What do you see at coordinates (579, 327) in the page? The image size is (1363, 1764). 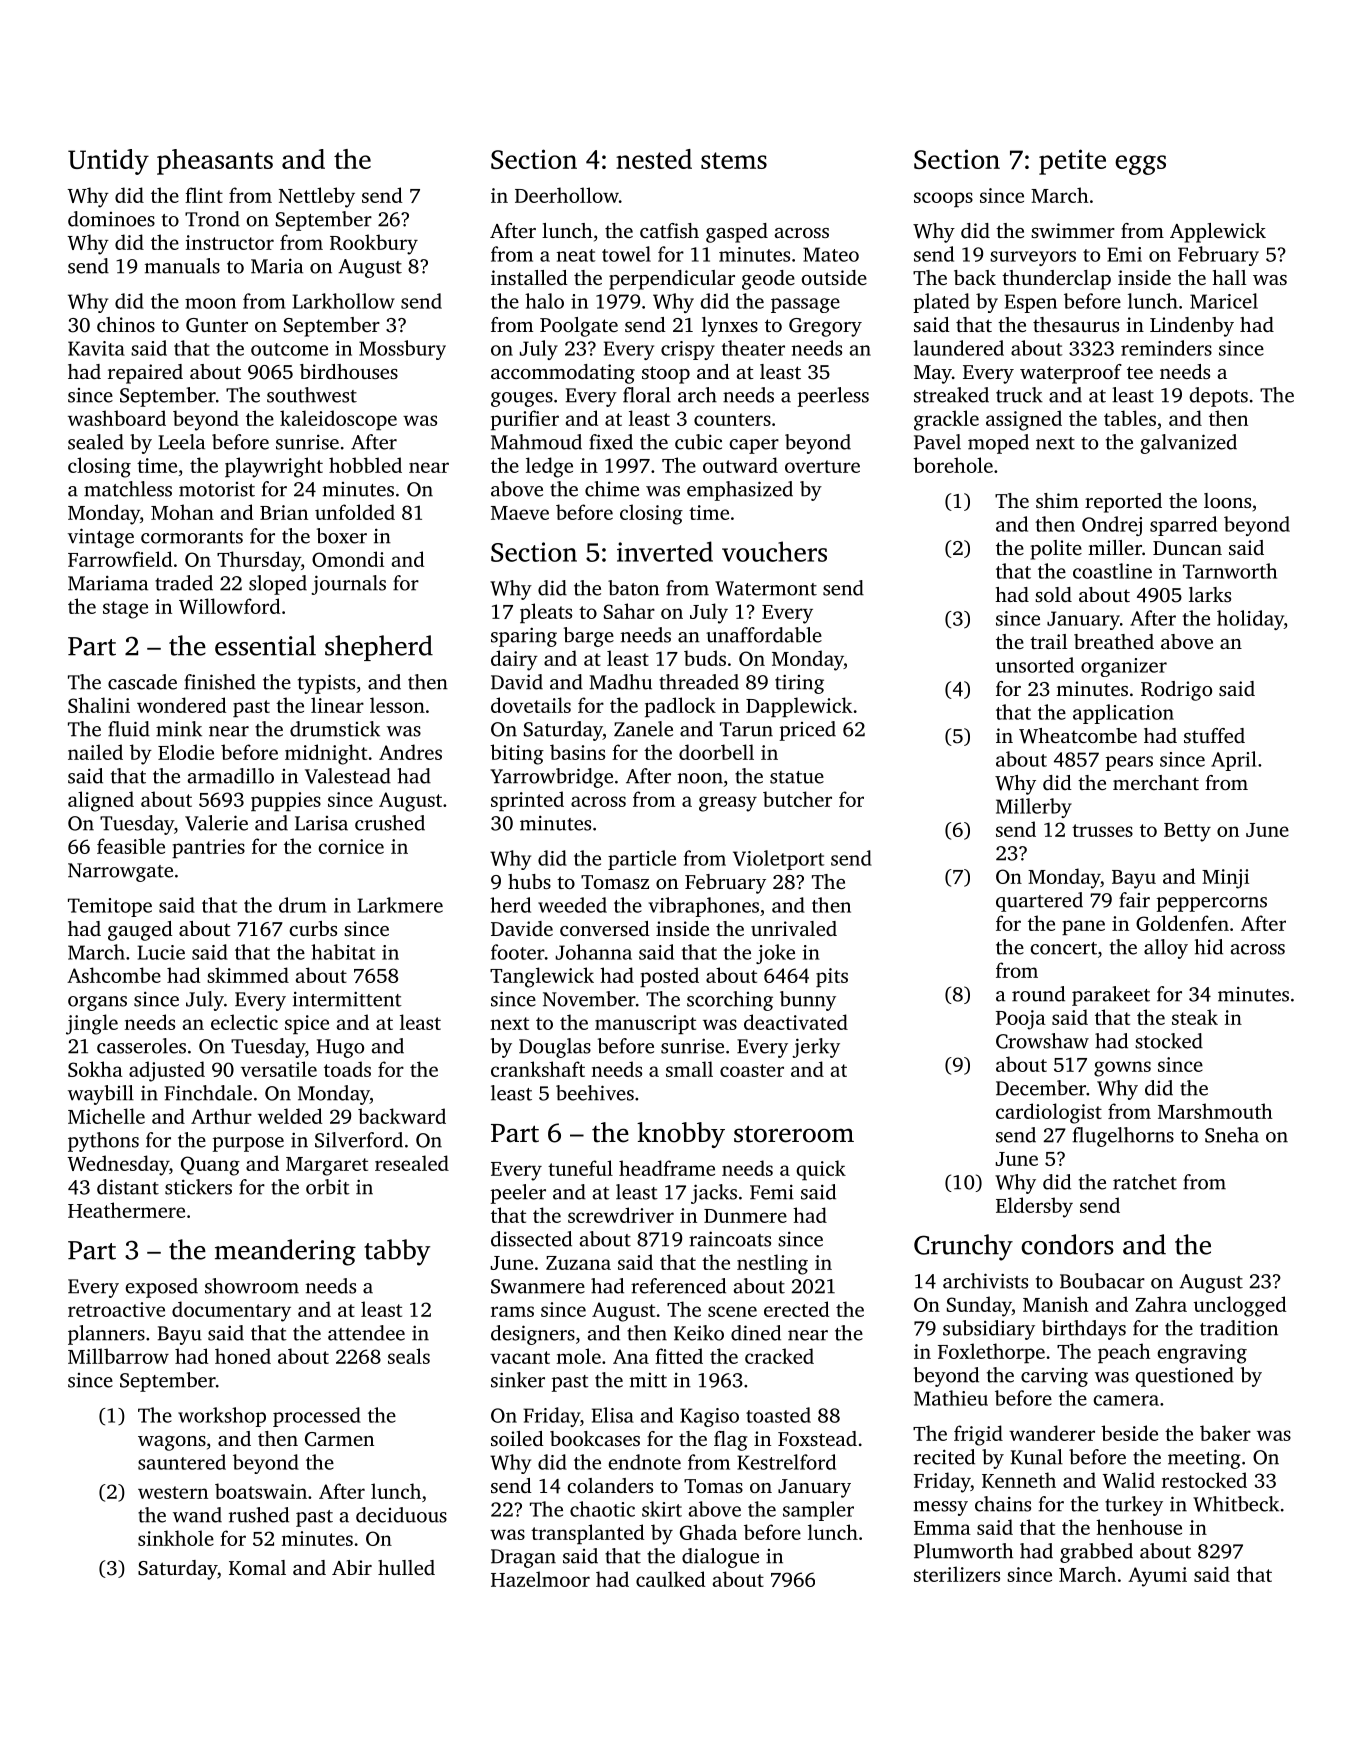 I see `Poolgate` at bounding box center [579, 327].
